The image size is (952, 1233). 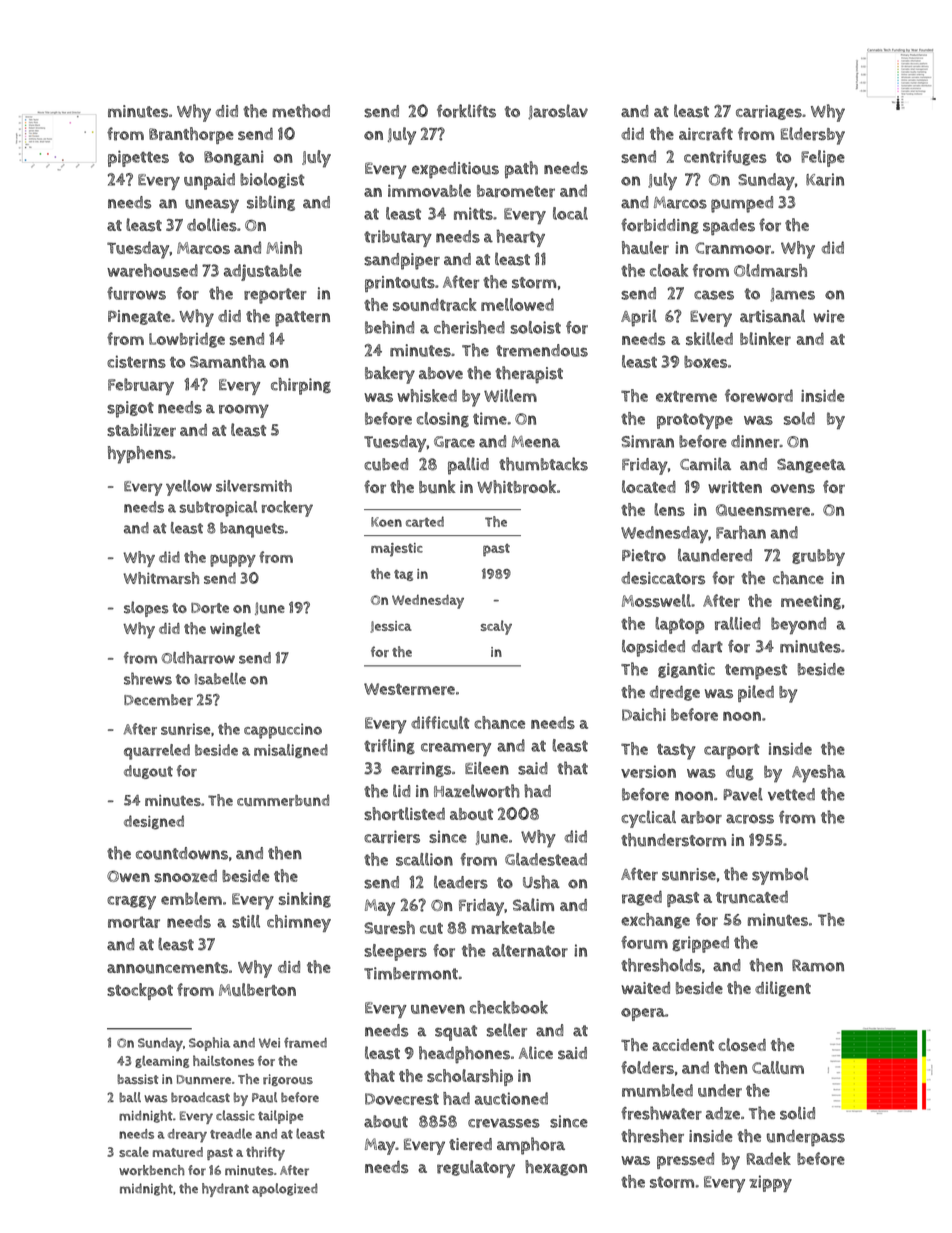 What do you see at coordinates (301, 111) in the page?
I see `method` at bounding box center [301, 111].
